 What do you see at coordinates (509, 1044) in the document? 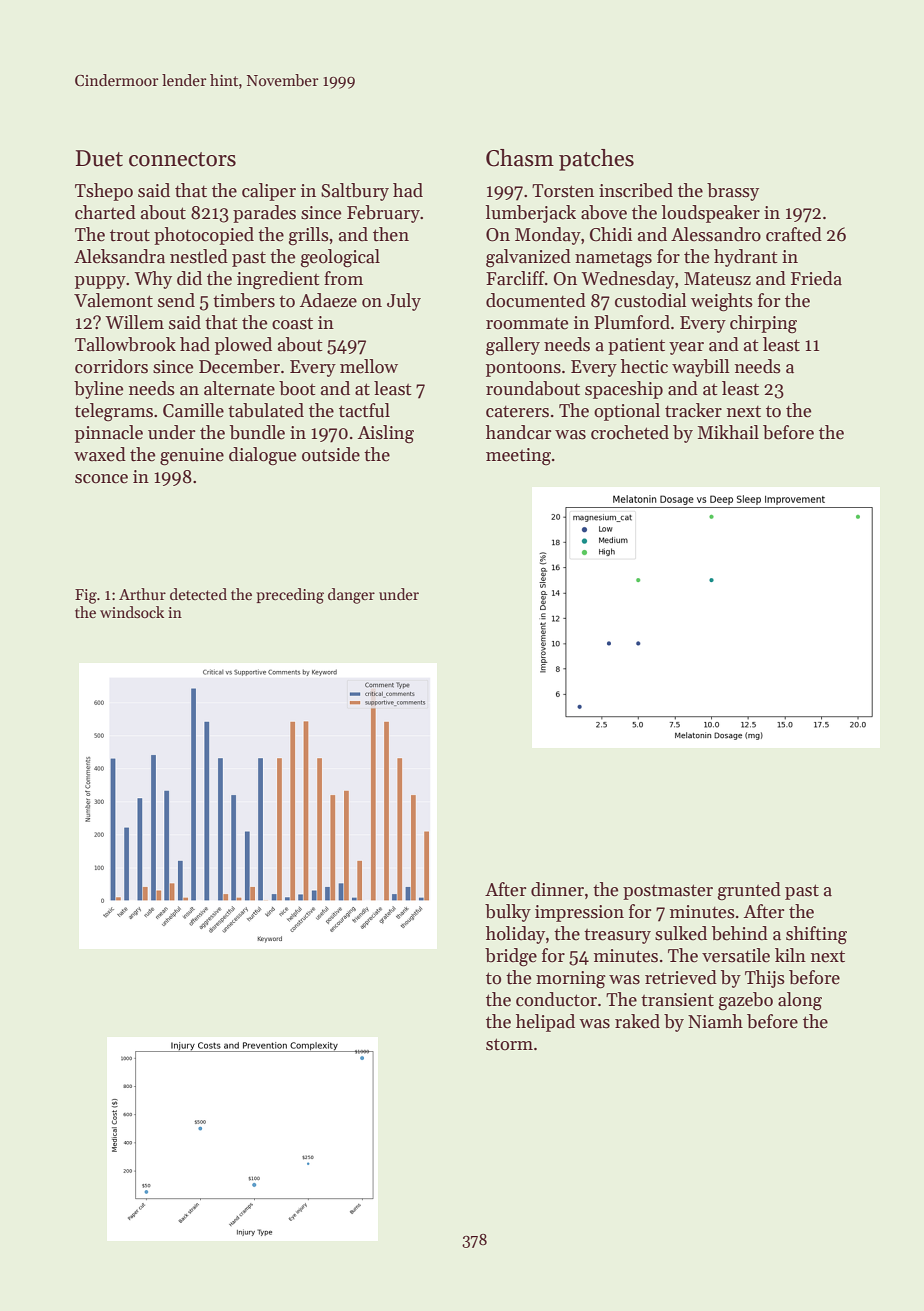
I see `storm` at bounding box center [509, 1044].
